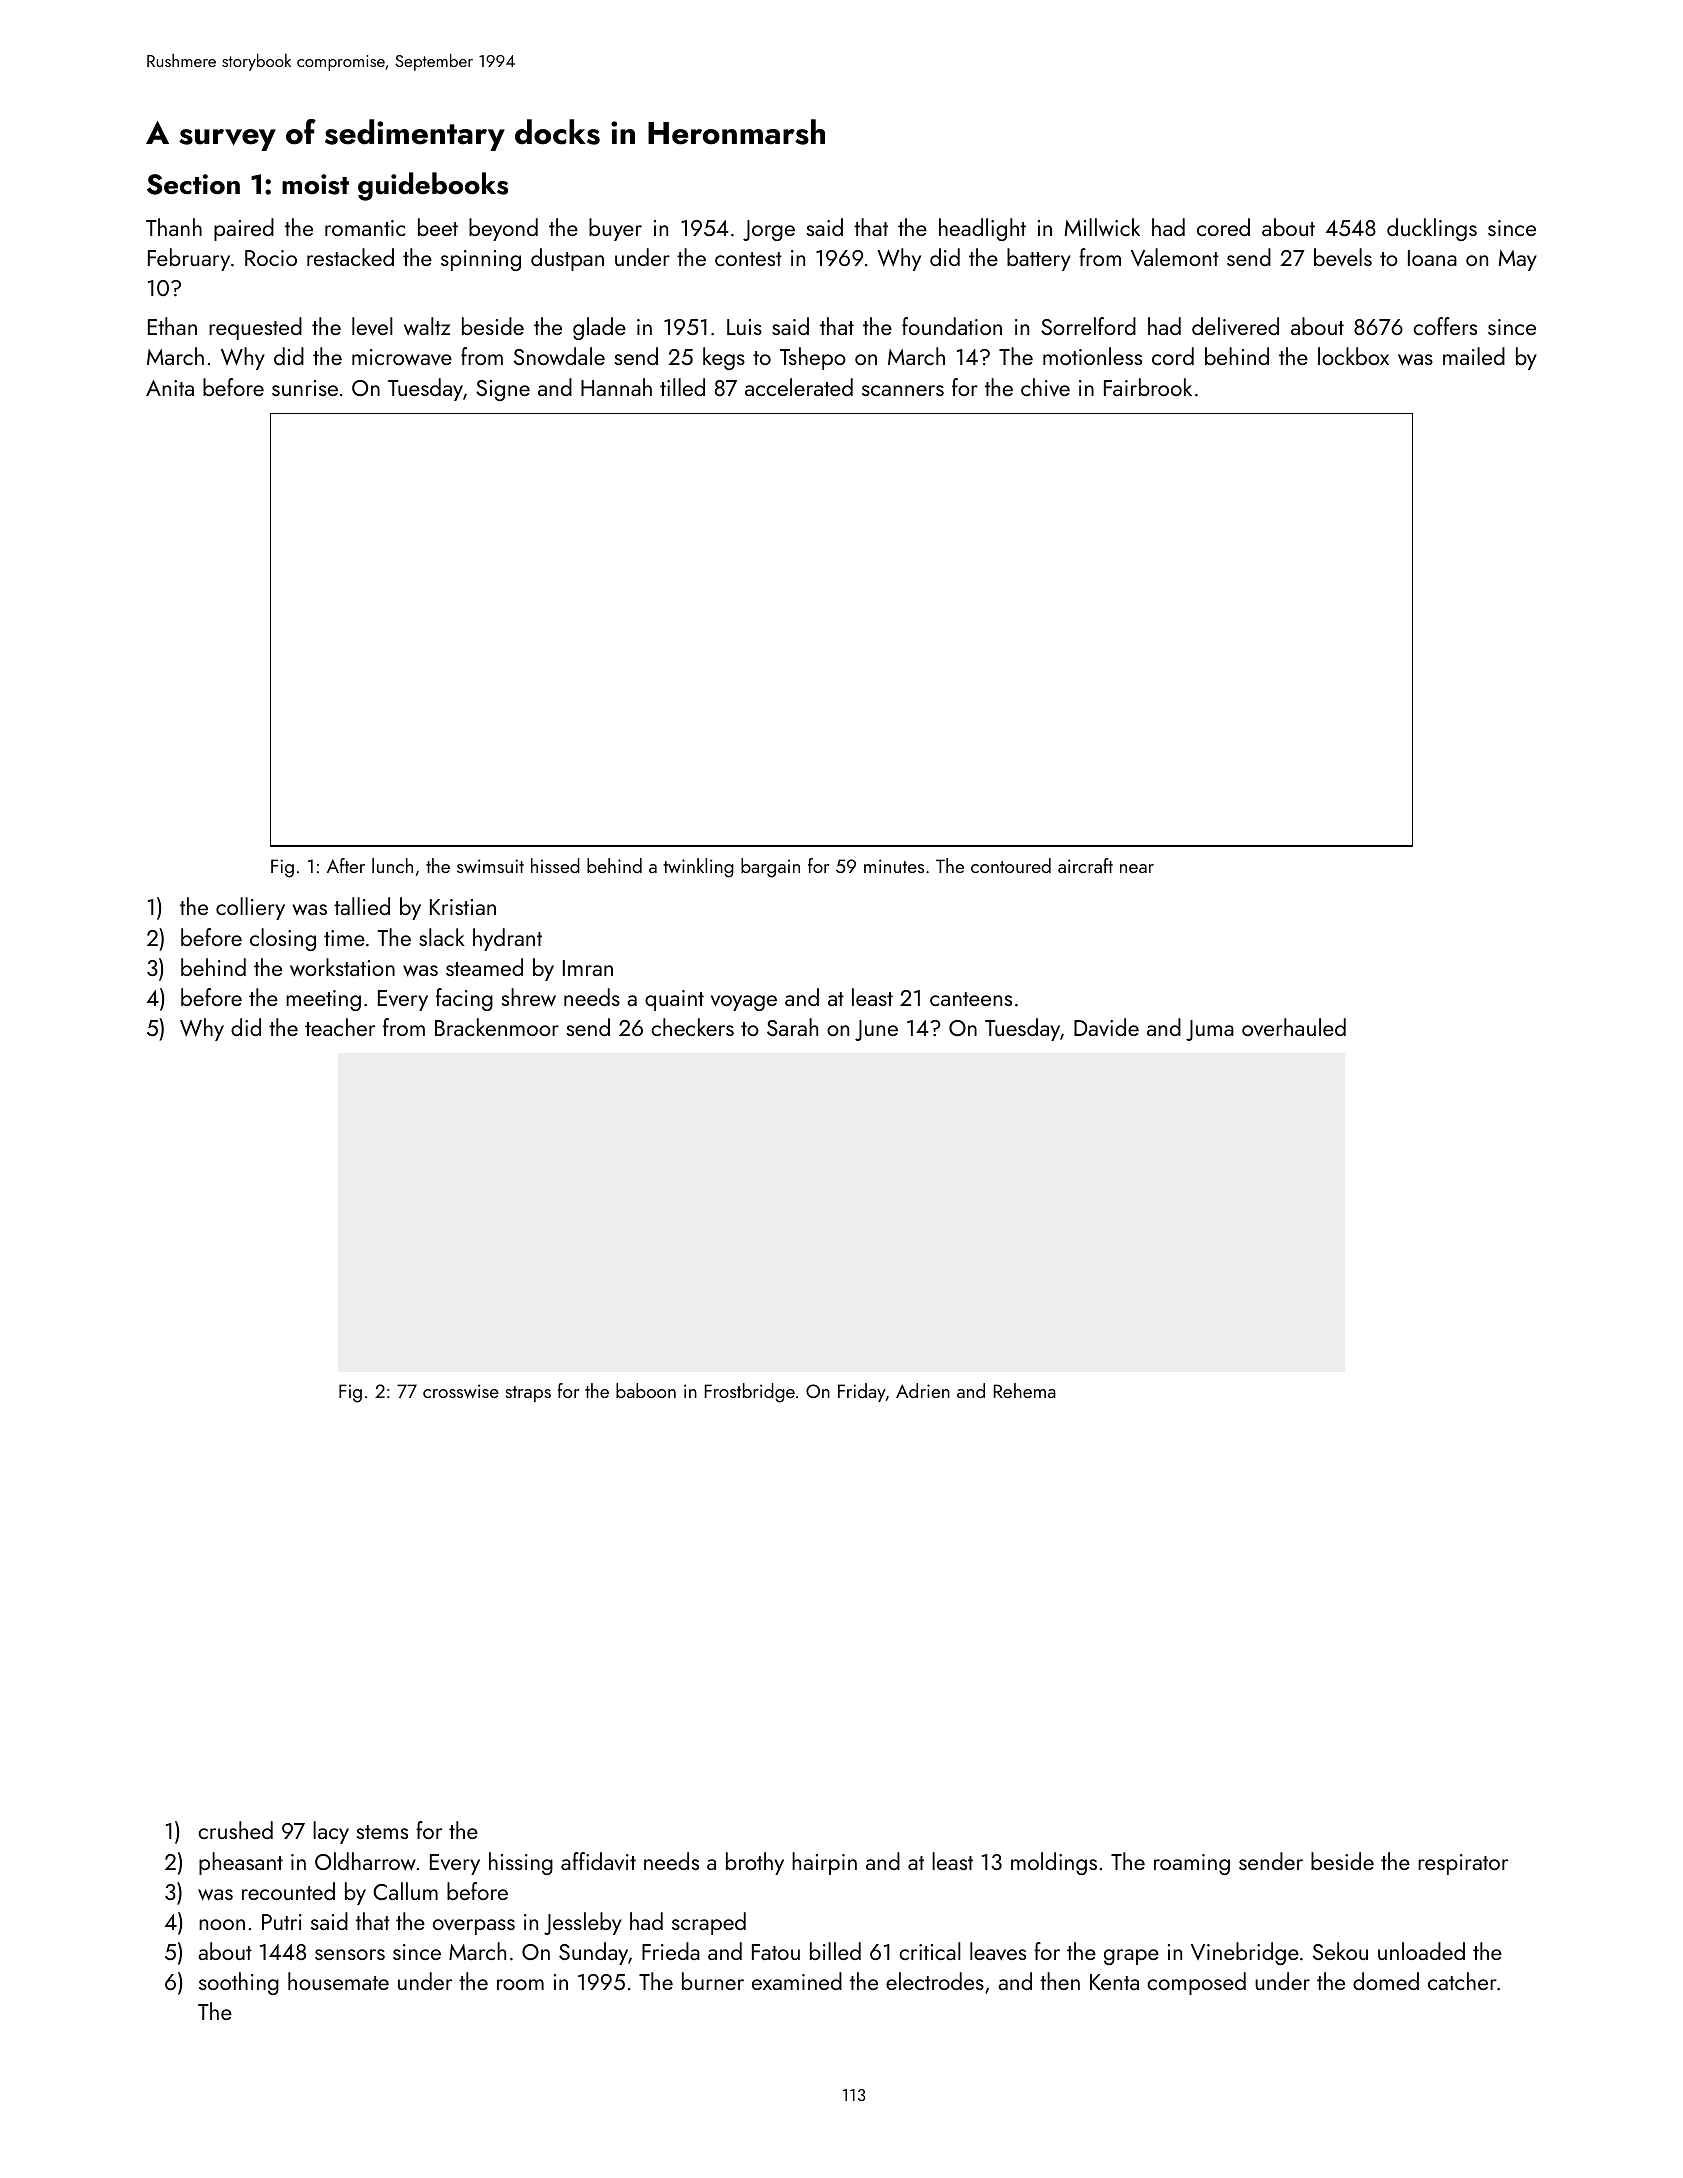 The width and height of the screenshot is (1683, 2178). Describe the element at coordinates (1294, 1027) in the screenshot. I see `overhauled` at that location.
